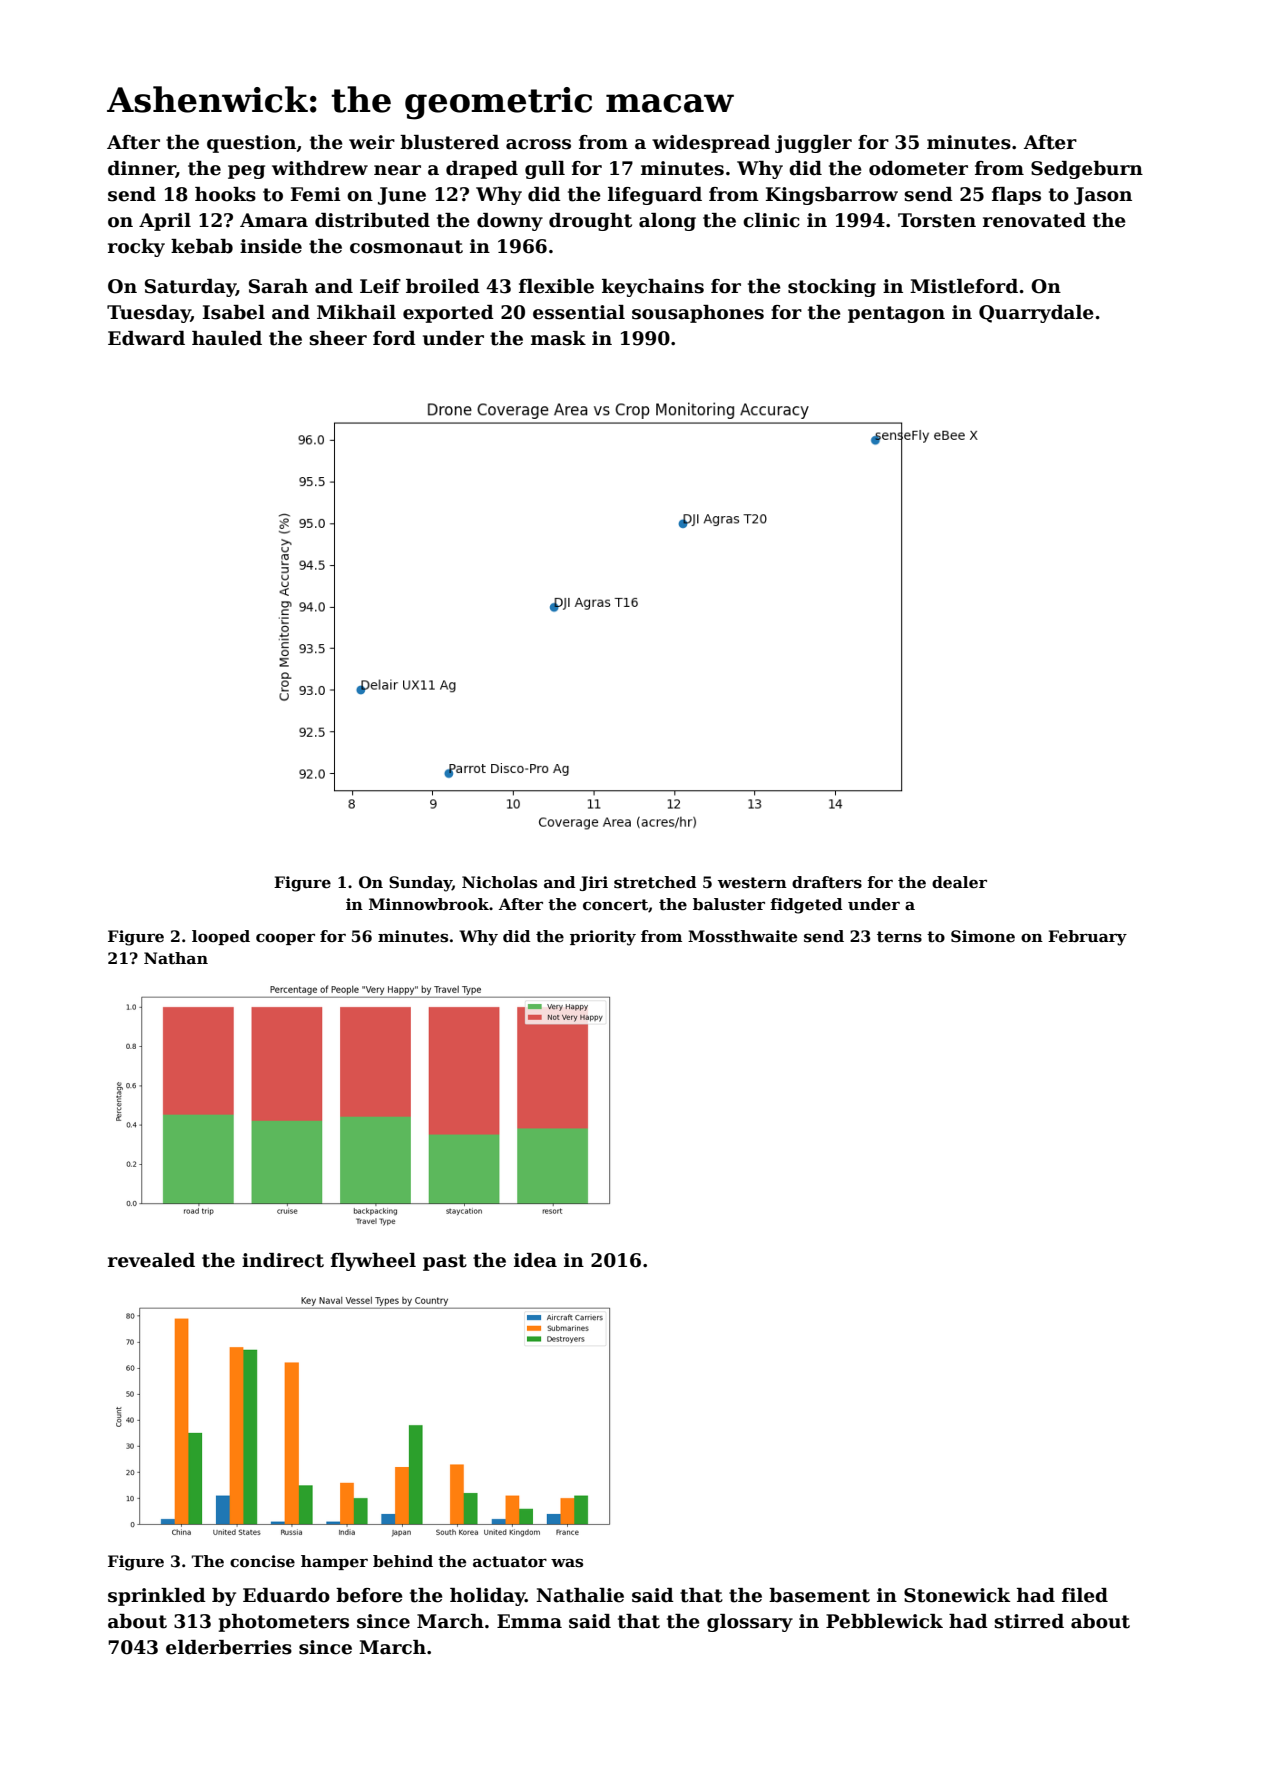 The image size is (1261, 1783). I want to click on essential, so click(579, 312).
